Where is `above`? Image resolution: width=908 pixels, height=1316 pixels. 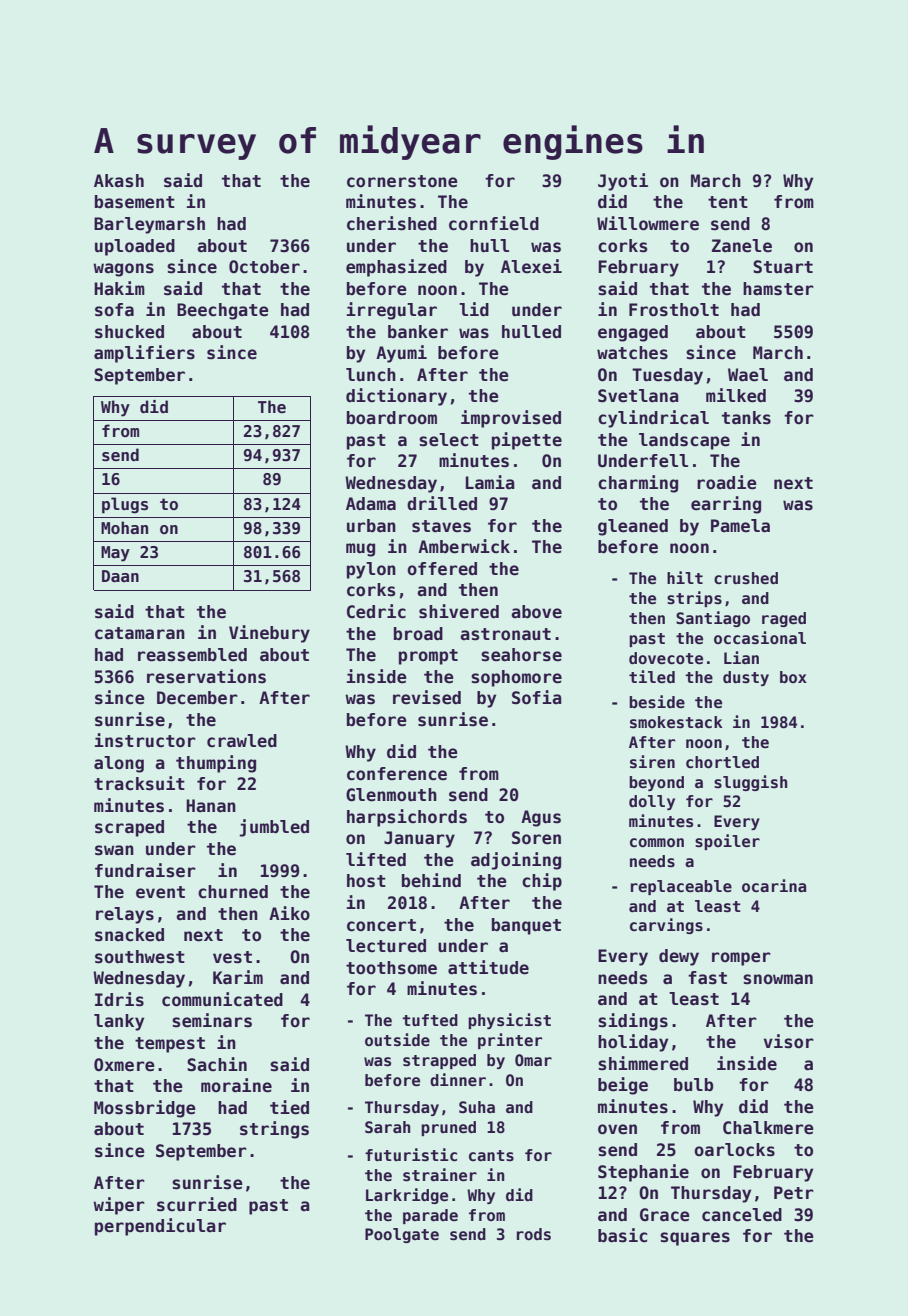 above is located at coordinates (536, 612).
